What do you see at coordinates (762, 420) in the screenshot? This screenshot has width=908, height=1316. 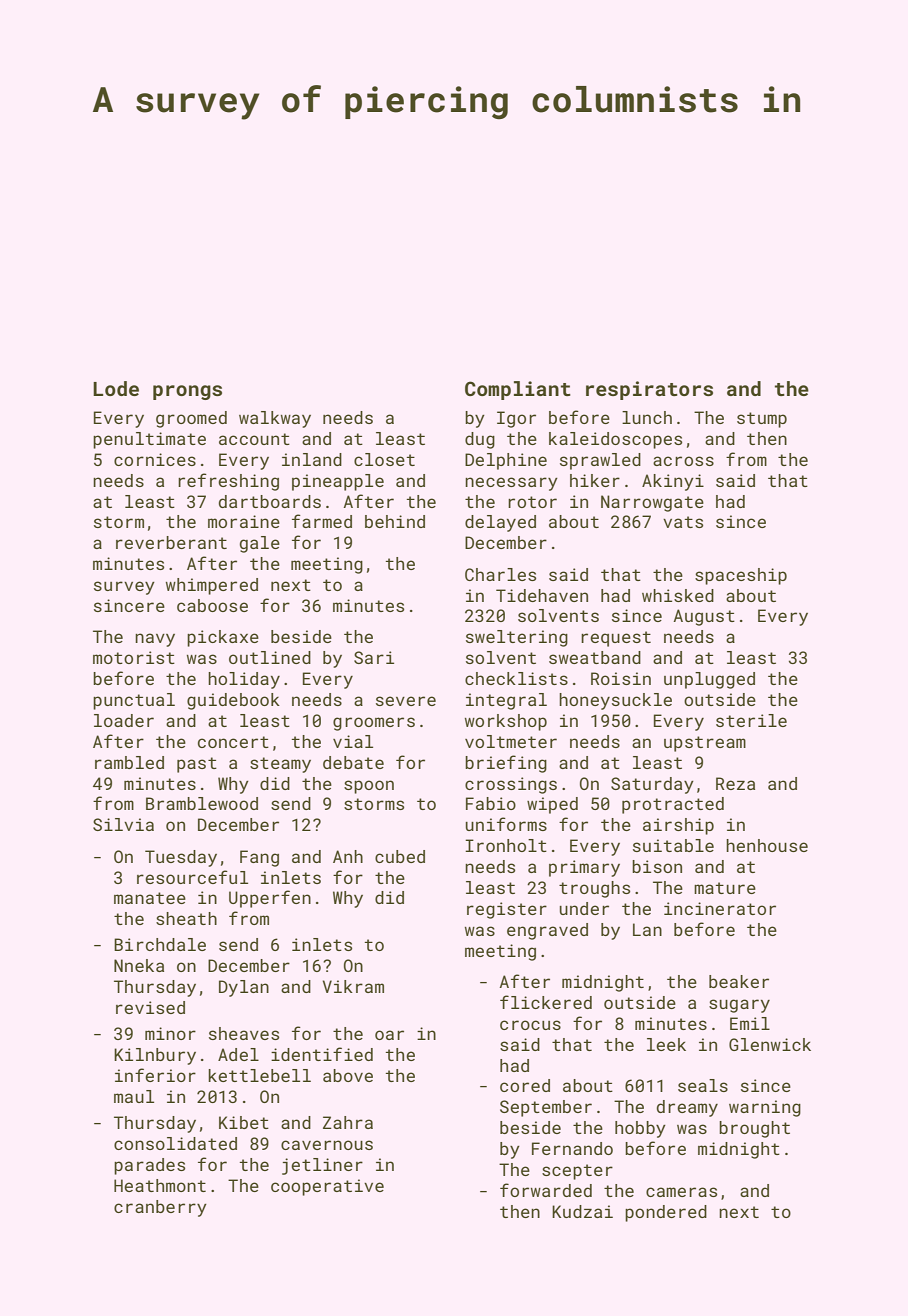 I see `stump` at bounding box center [762, 420].
